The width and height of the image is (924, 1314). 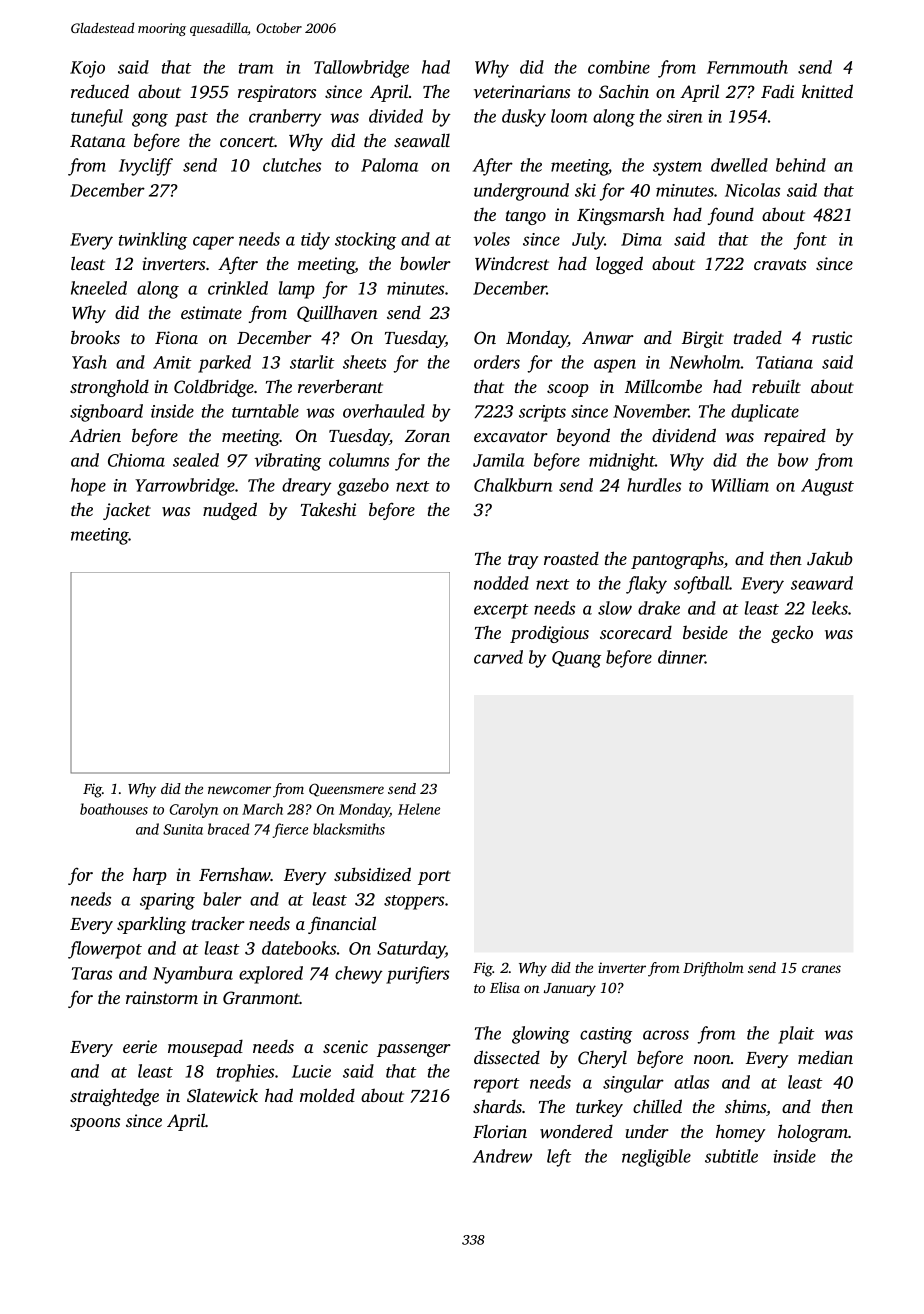 What do you see at coordinates (501, 583) in the image?
I see `nodded` at bounding box center [501, 583].
